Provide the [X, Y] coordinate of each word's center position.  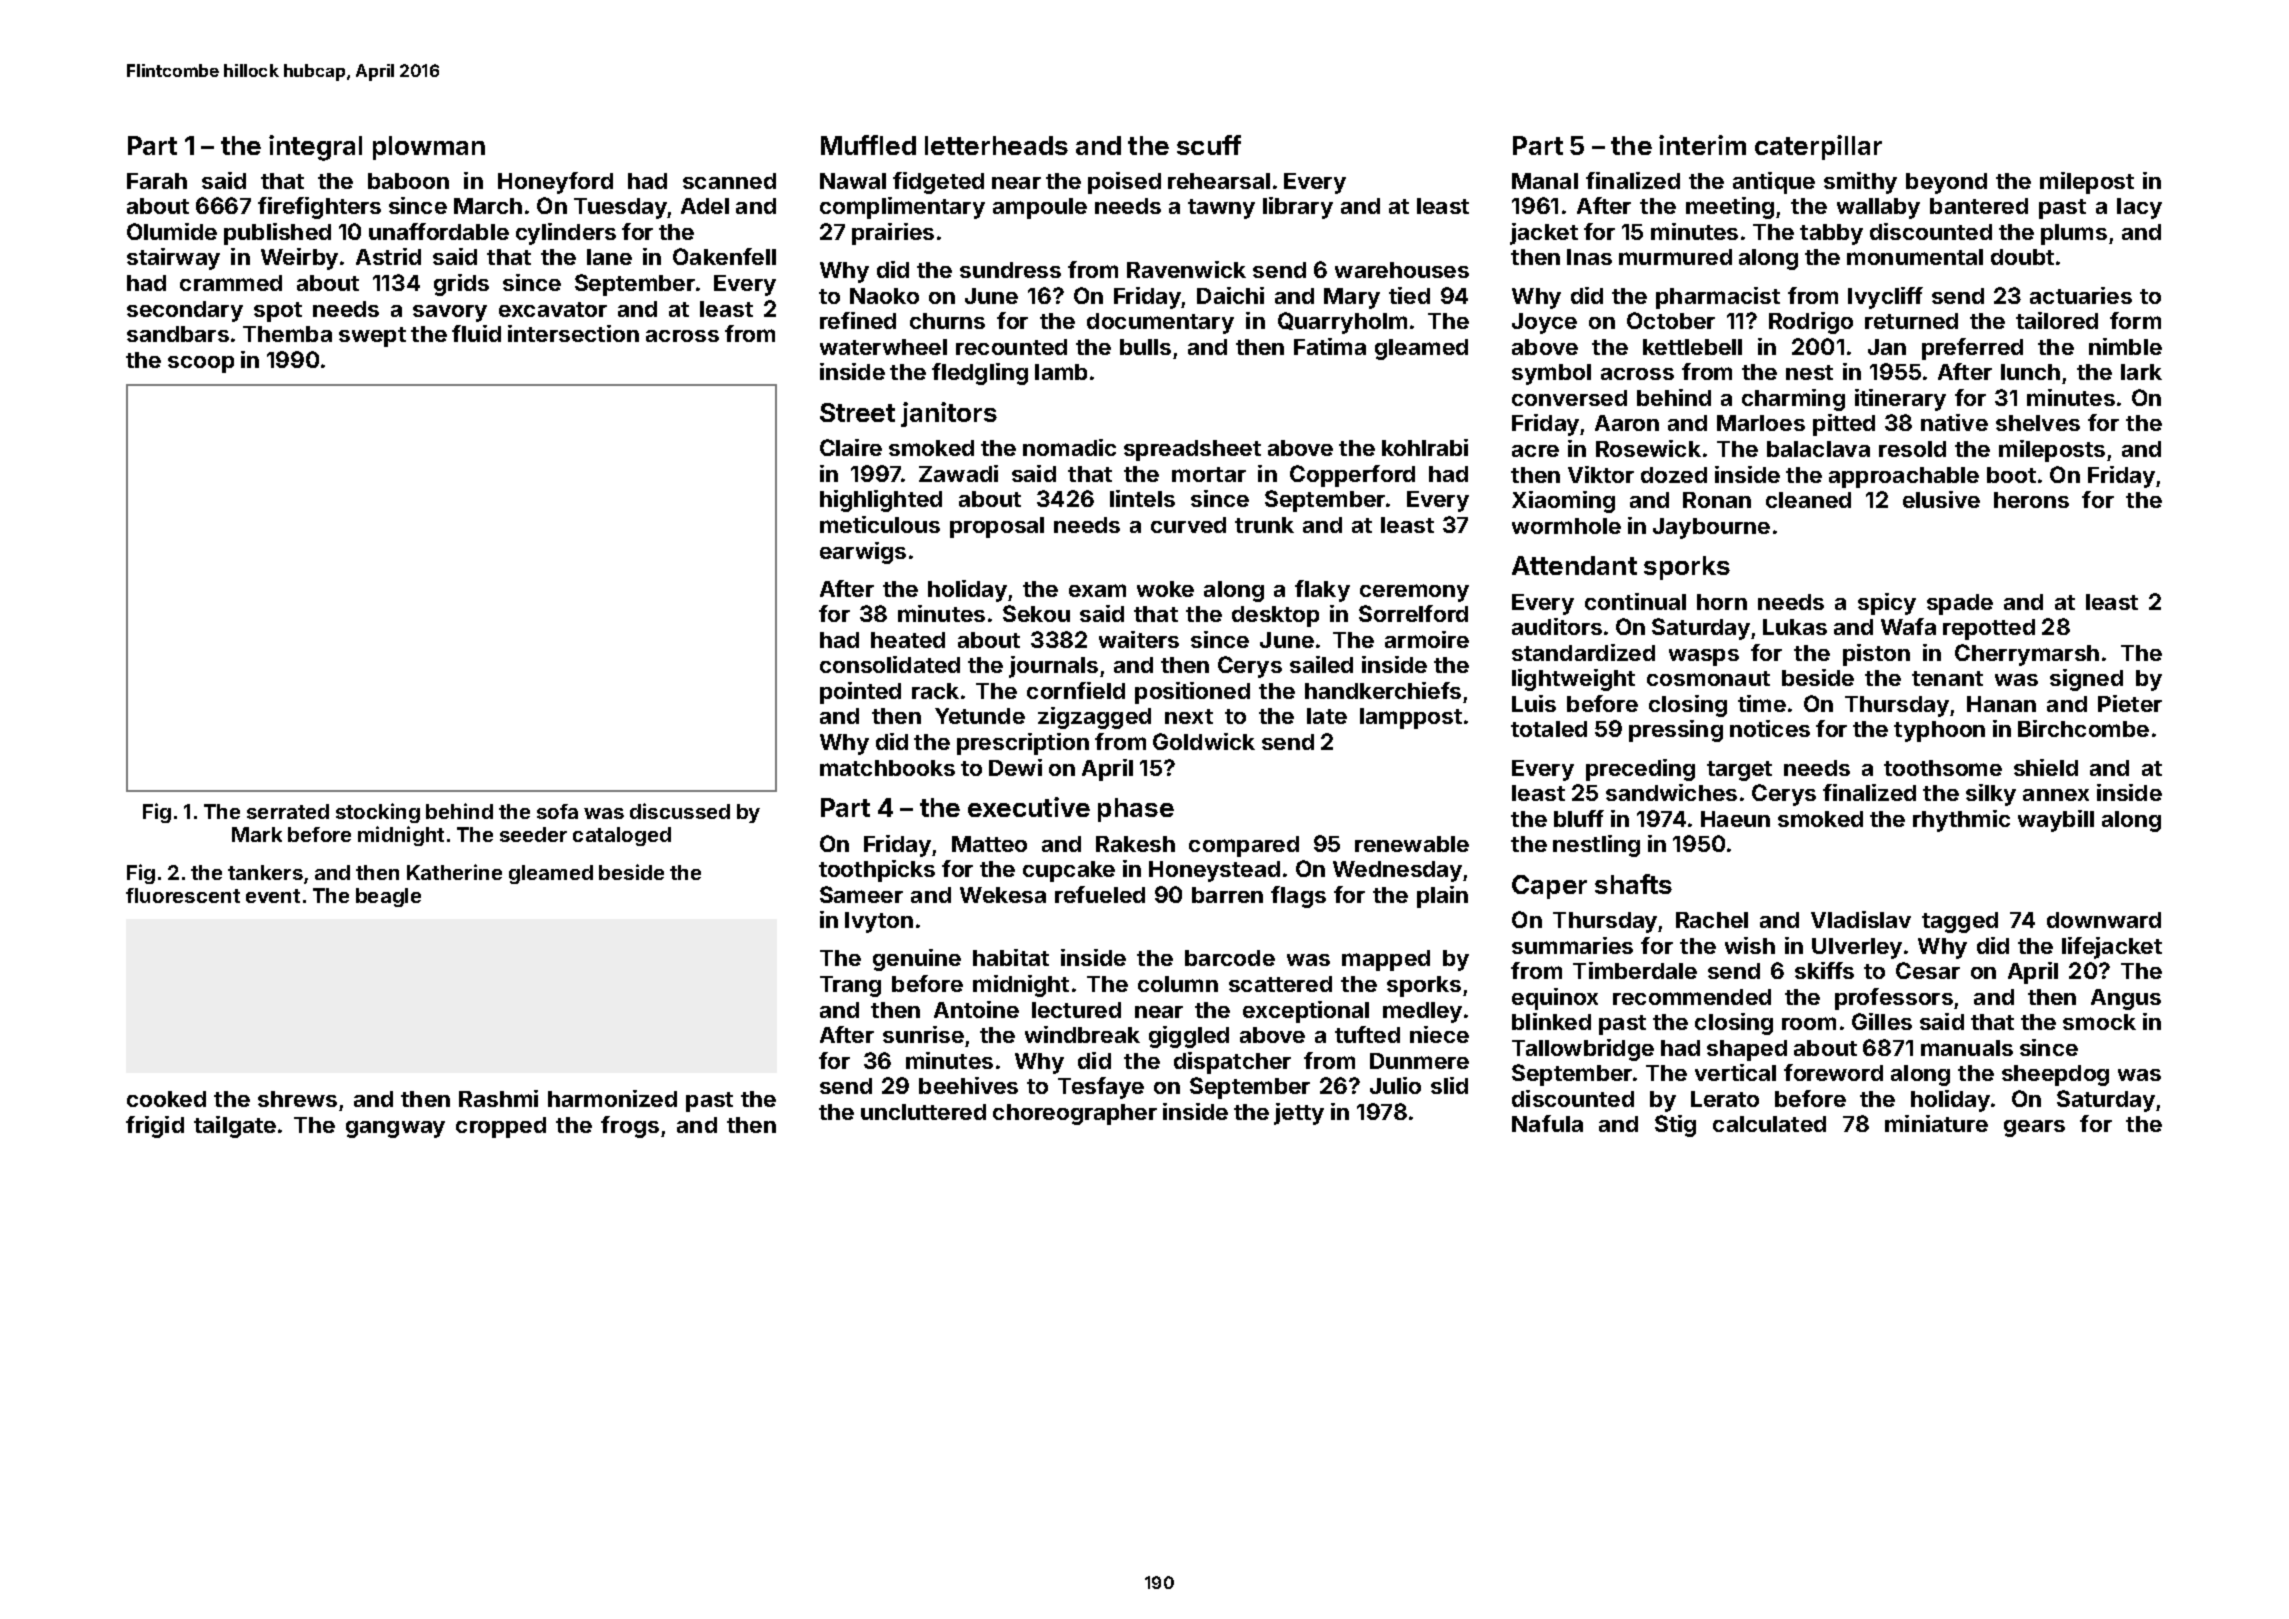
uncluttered [923, 1112]
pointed [860, 693]
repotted [1989, 629]
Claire [851, 447]
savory [450, 313]
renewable [1412, 844]
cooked [166, 1099]
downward [2104, 920]
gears [2034, 1128]
